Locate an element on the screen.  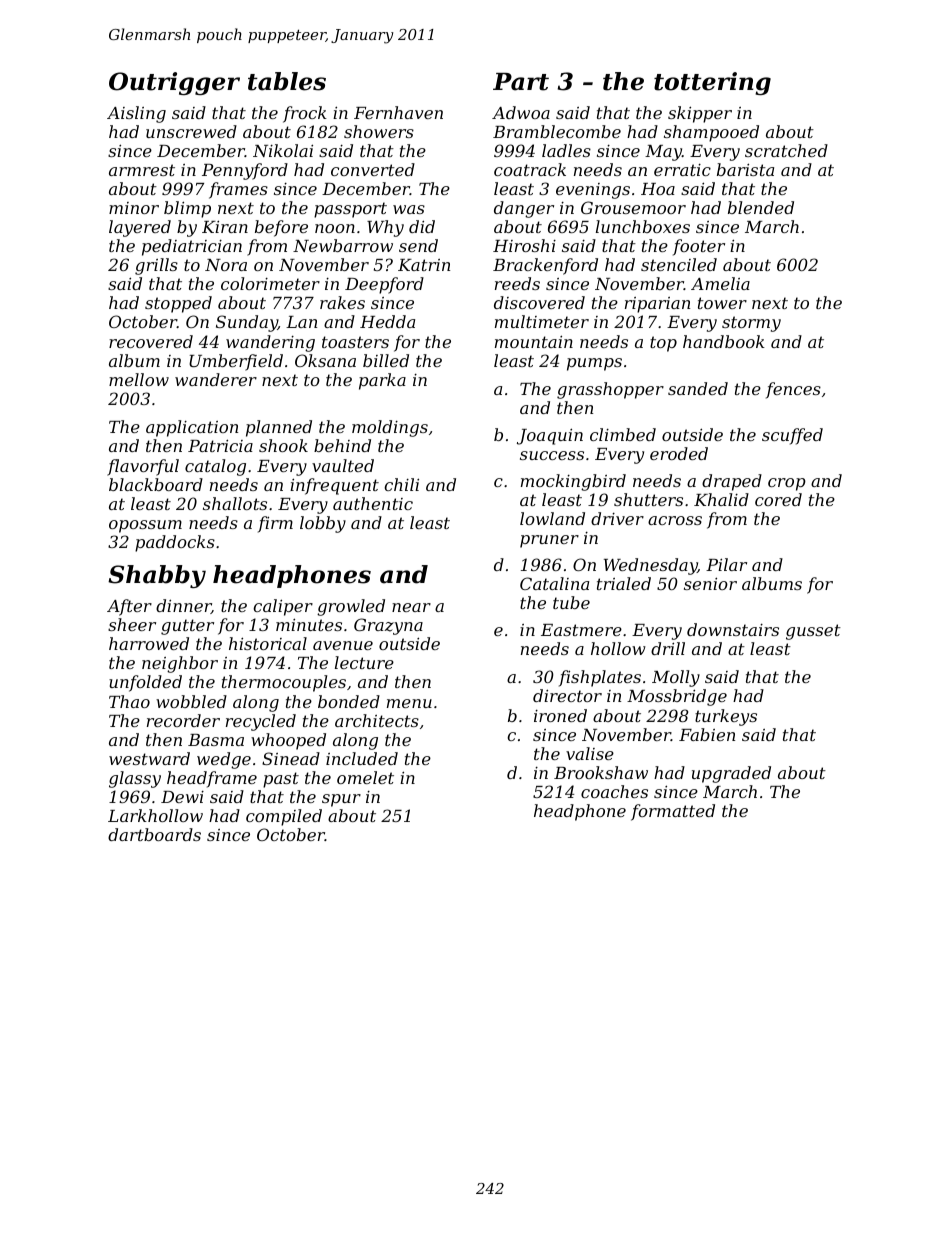
cored is located at coordinates (778, 499).
